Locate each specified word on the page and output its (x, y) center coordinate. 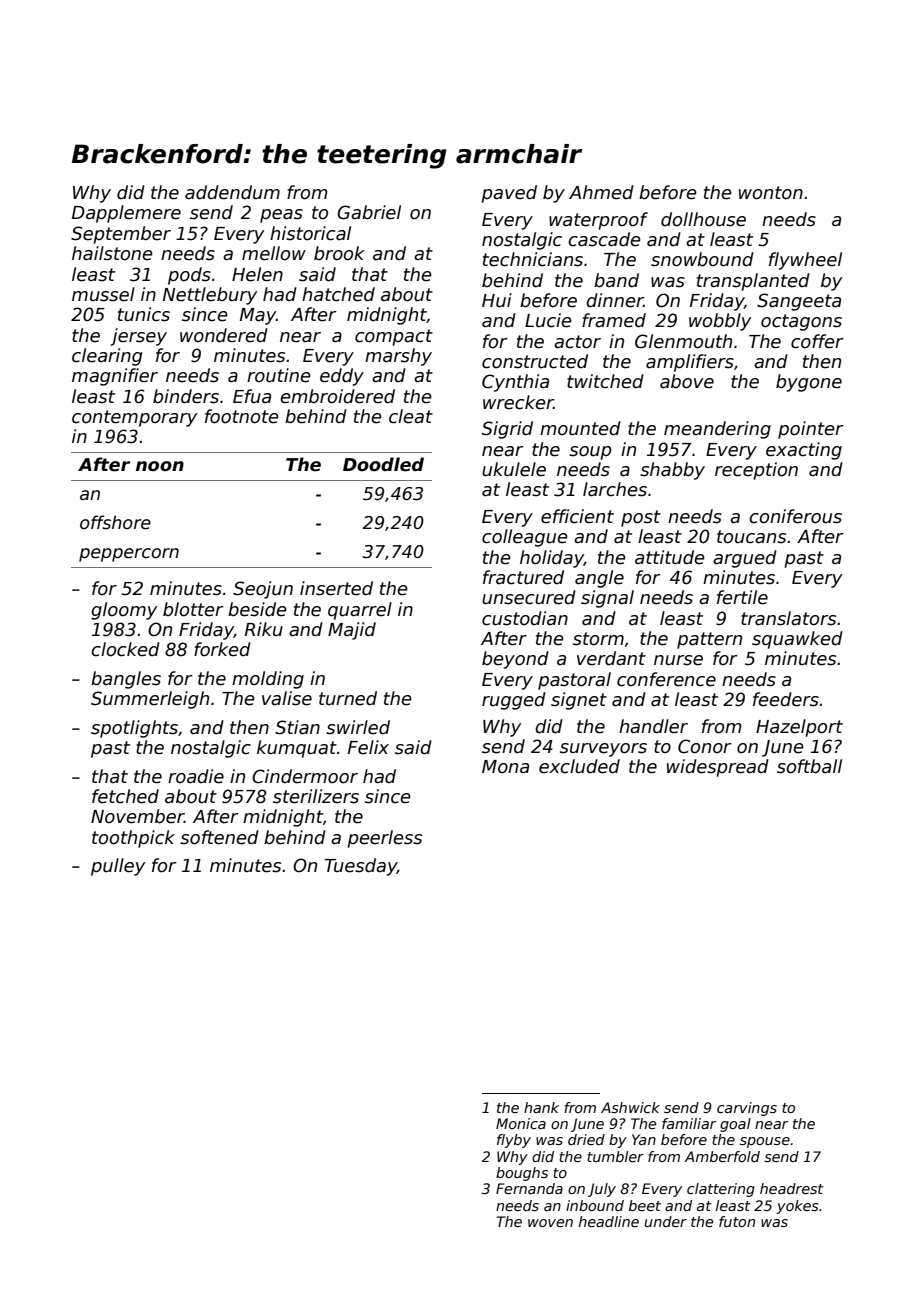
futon (737, 1221)
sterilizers (316, 796)
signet (579, 701)
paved (509, 194)
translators (788, 618)
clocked (125, 649)
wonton (771, 193)
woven (550, 1223)
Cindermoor (305, 776)
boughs (522, 1174)
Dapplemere (126, 214)
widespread (718, 768)
